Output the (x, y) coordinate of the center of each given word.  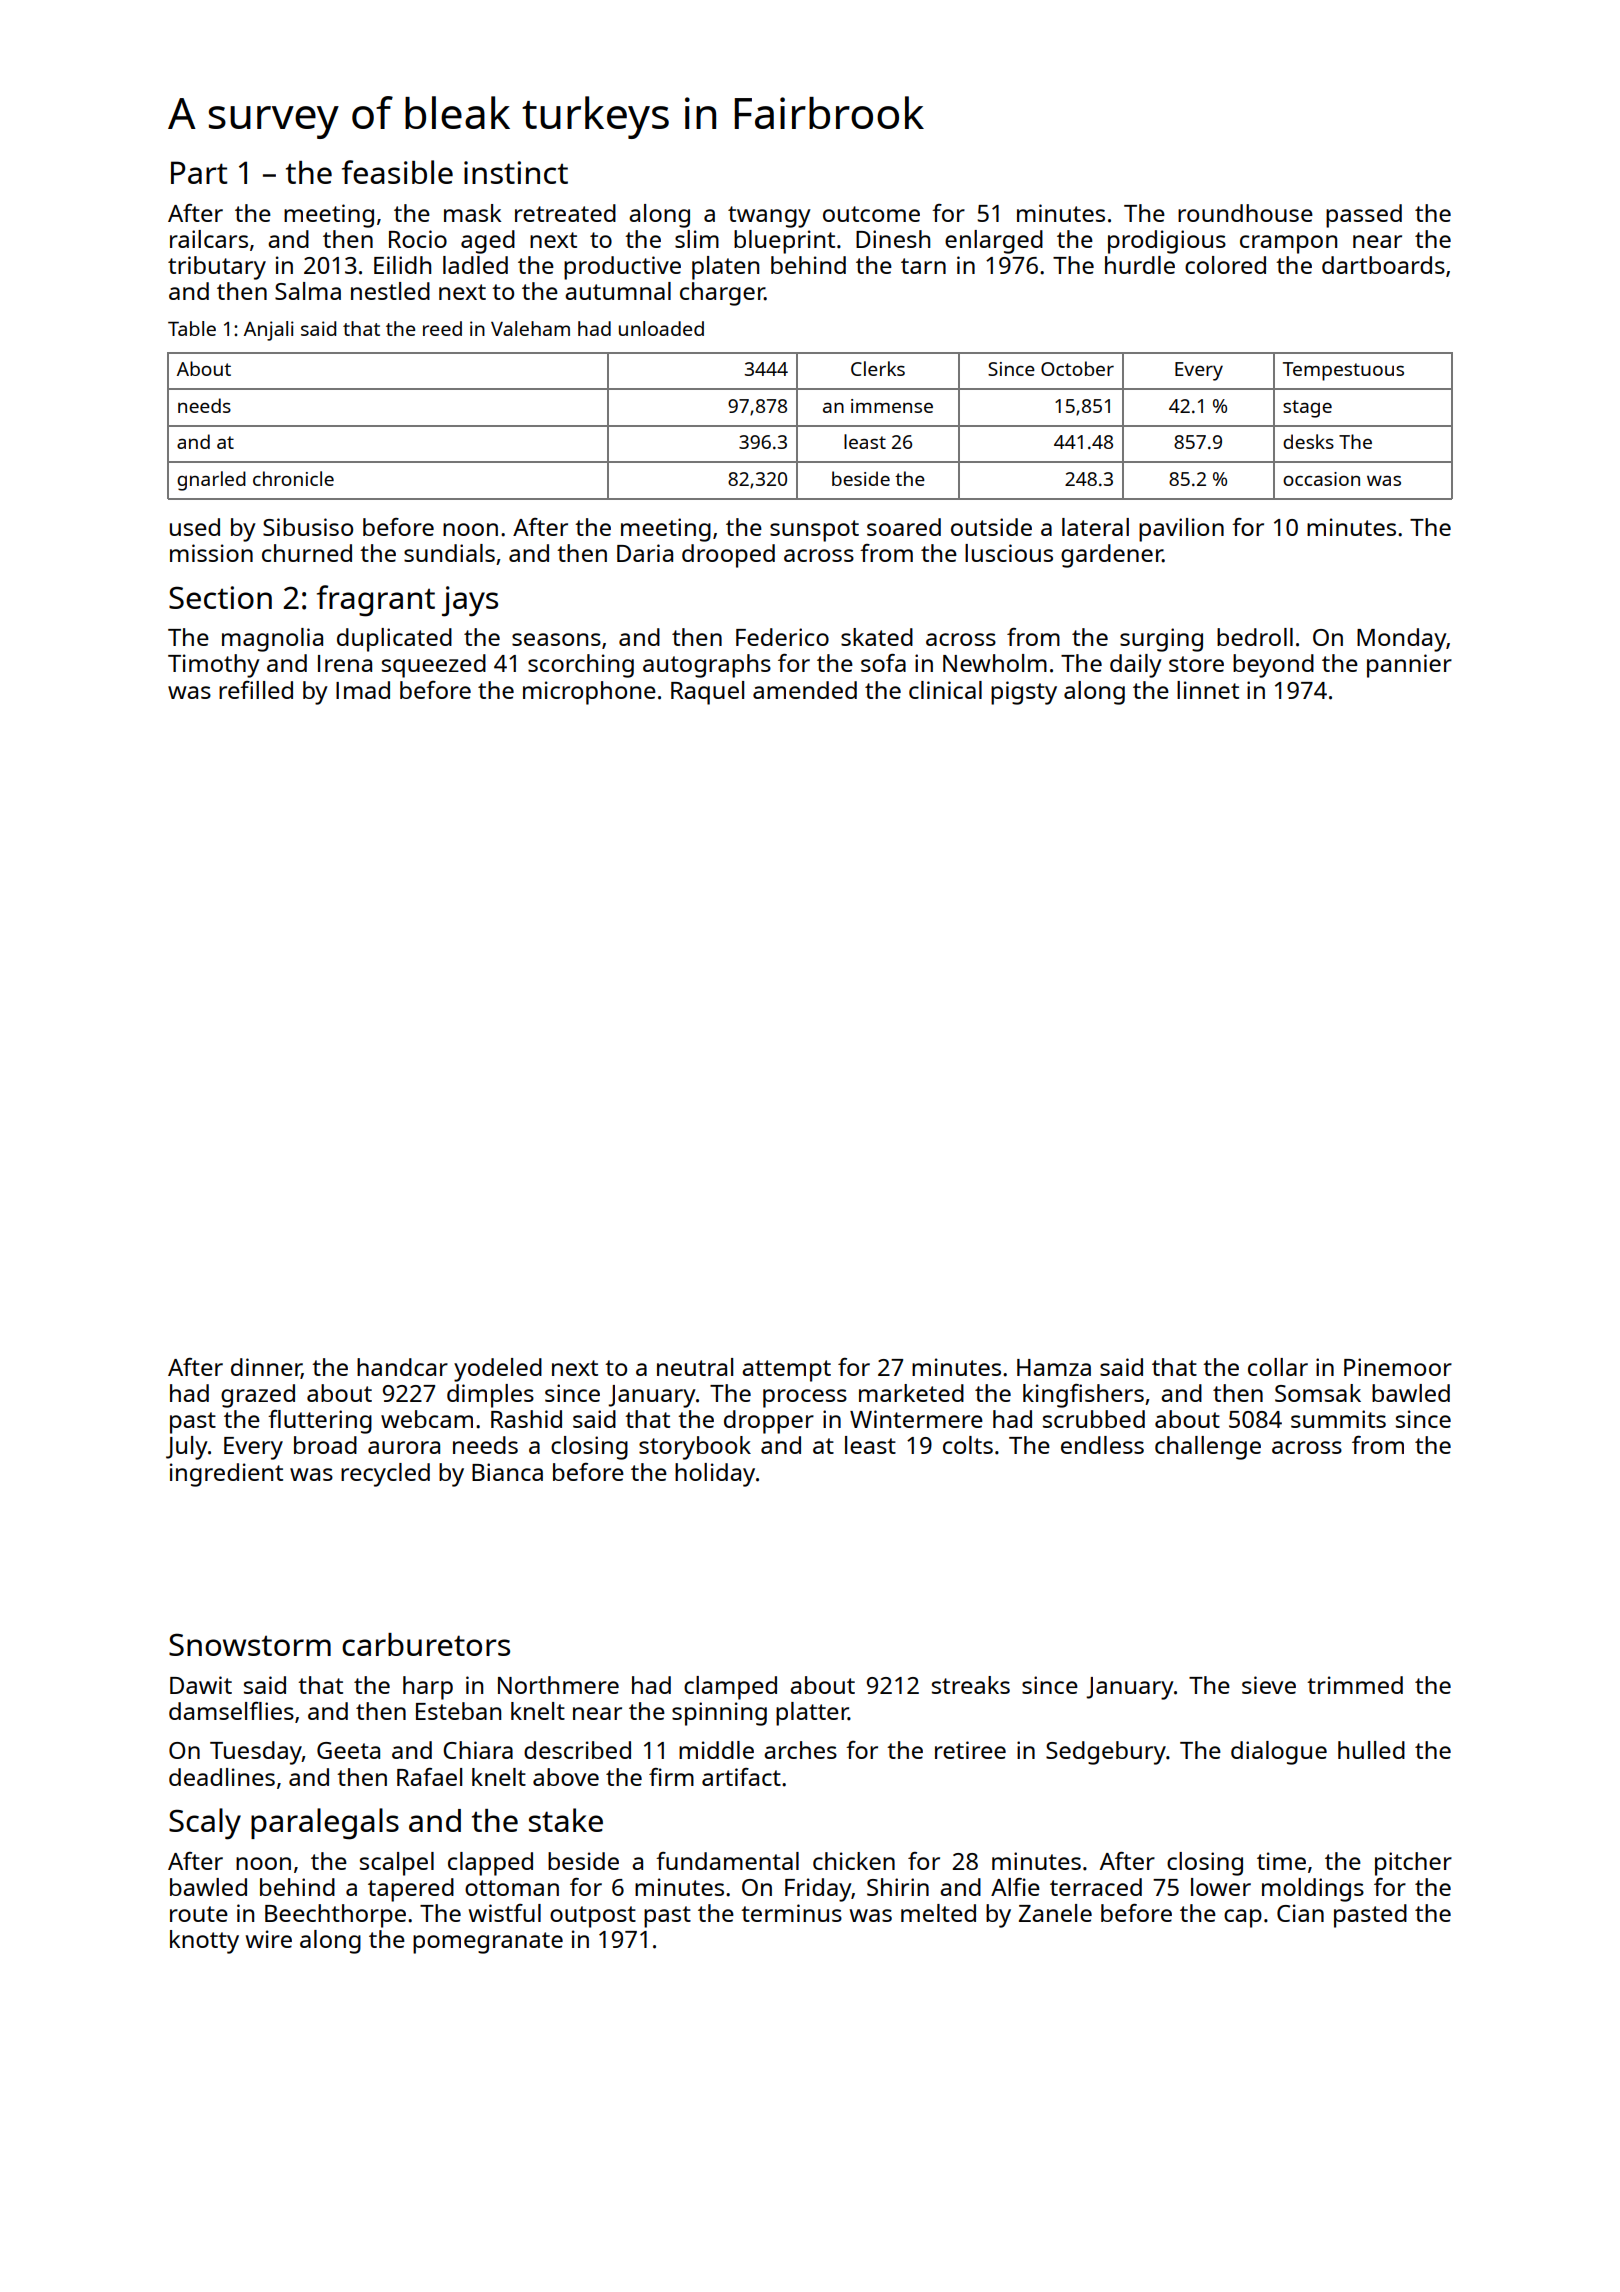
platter (812, 1714)
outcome (871, 214)
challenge (1208, 1448)
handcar (402, 1367)
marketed (911, 1393)
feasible (397, 172)
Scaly (205, 1824)
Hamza (1054, 1367)
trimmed (1355, 1685)
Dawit (201, 1685)
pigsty (1024, 693)
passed (1364, 216)
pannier (1409, 666)
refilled (256, 690)
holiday (715, 1475)
